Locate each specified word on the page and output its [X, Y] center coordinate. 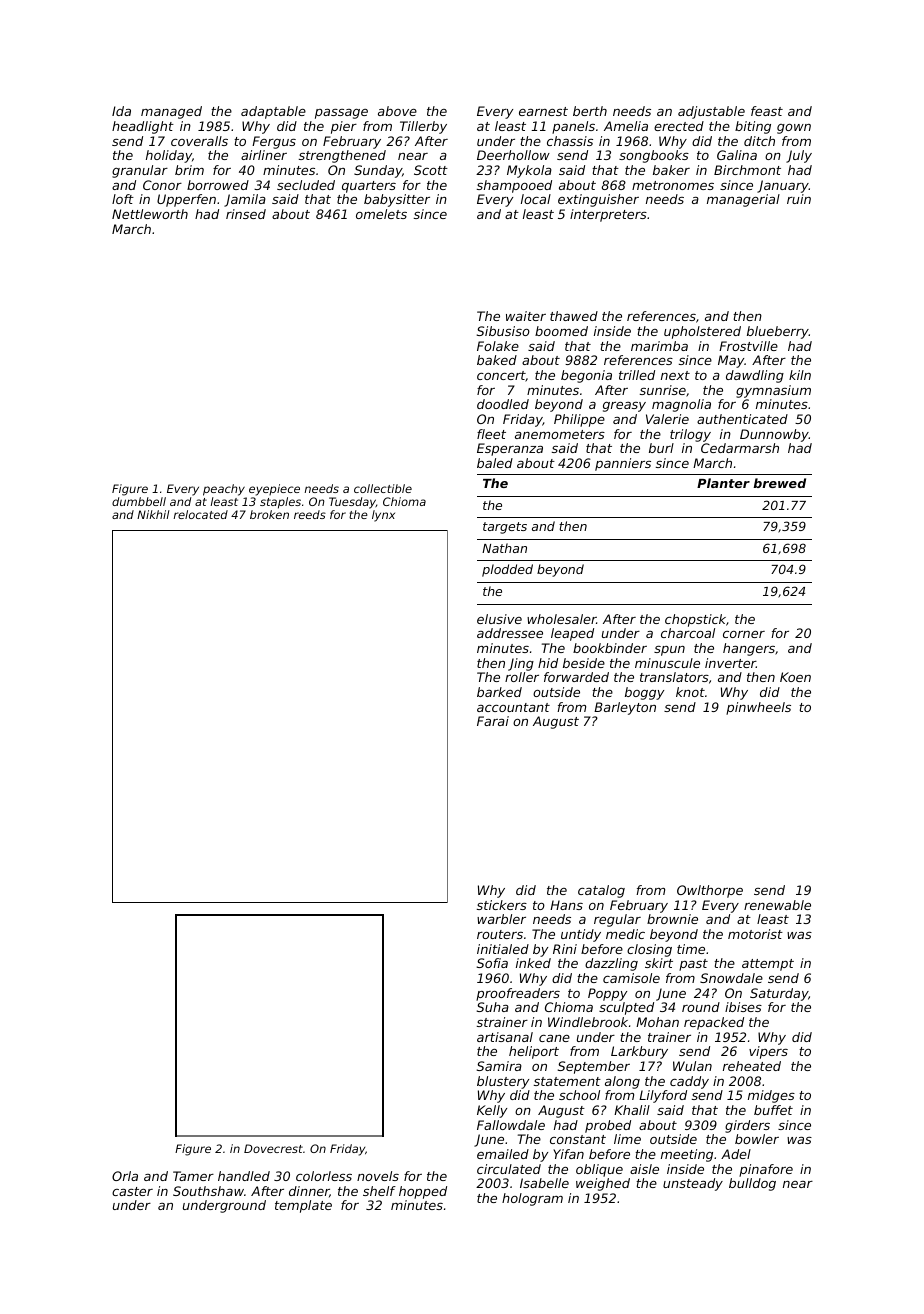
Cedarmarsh [740, 448]
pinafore [766, 1170]
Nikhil [153, 514]
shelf [379, 1191]
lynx [383, 516]
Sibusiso [503, 331]
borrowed [218, 185]
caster [132, 1191]
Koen [795, 677]
